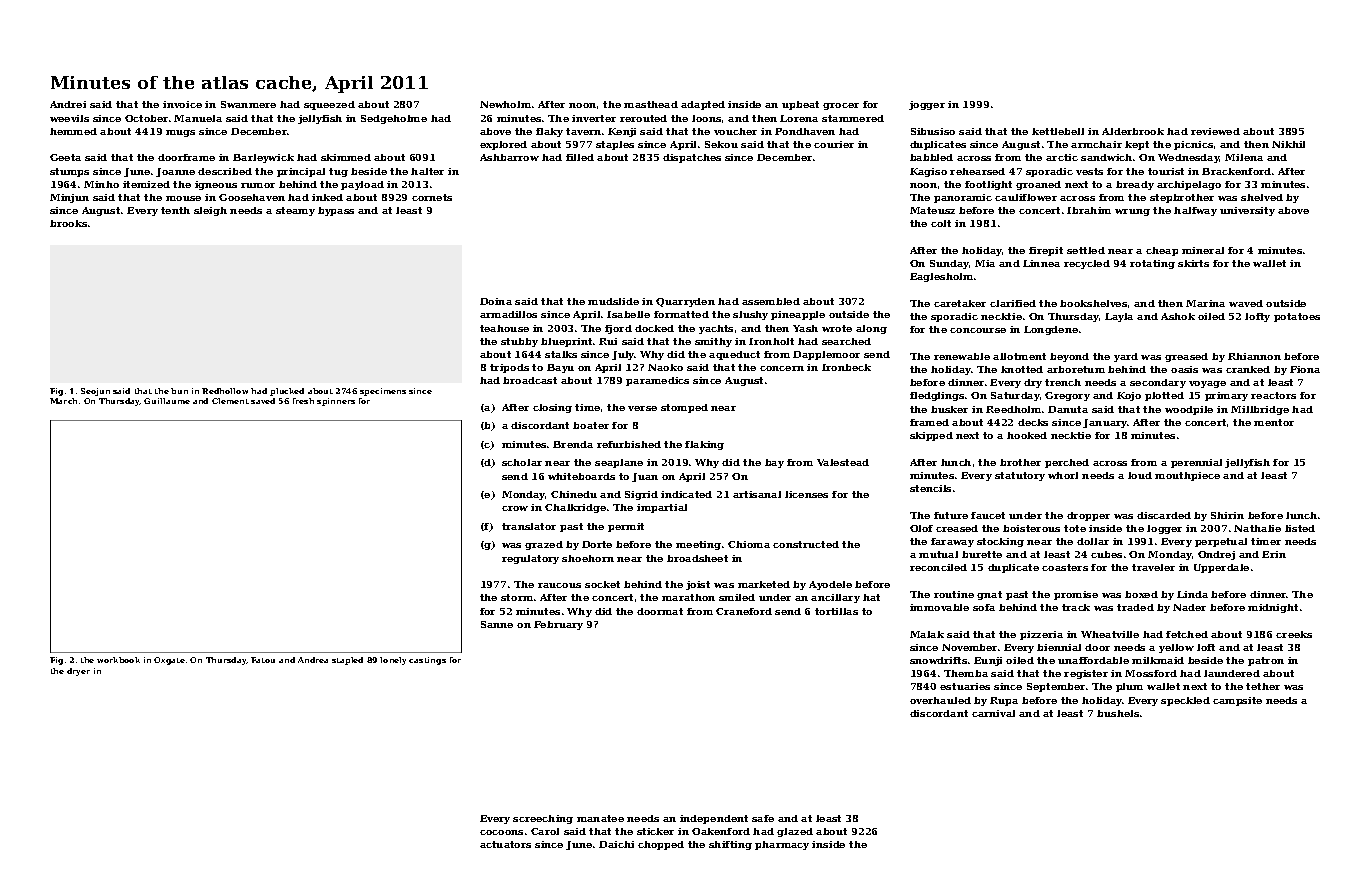 The height and width of the screenshot is (887, 1372). Describe the element at coordinates (118, 660) in the screenshot. I see `workbook` at that location.
